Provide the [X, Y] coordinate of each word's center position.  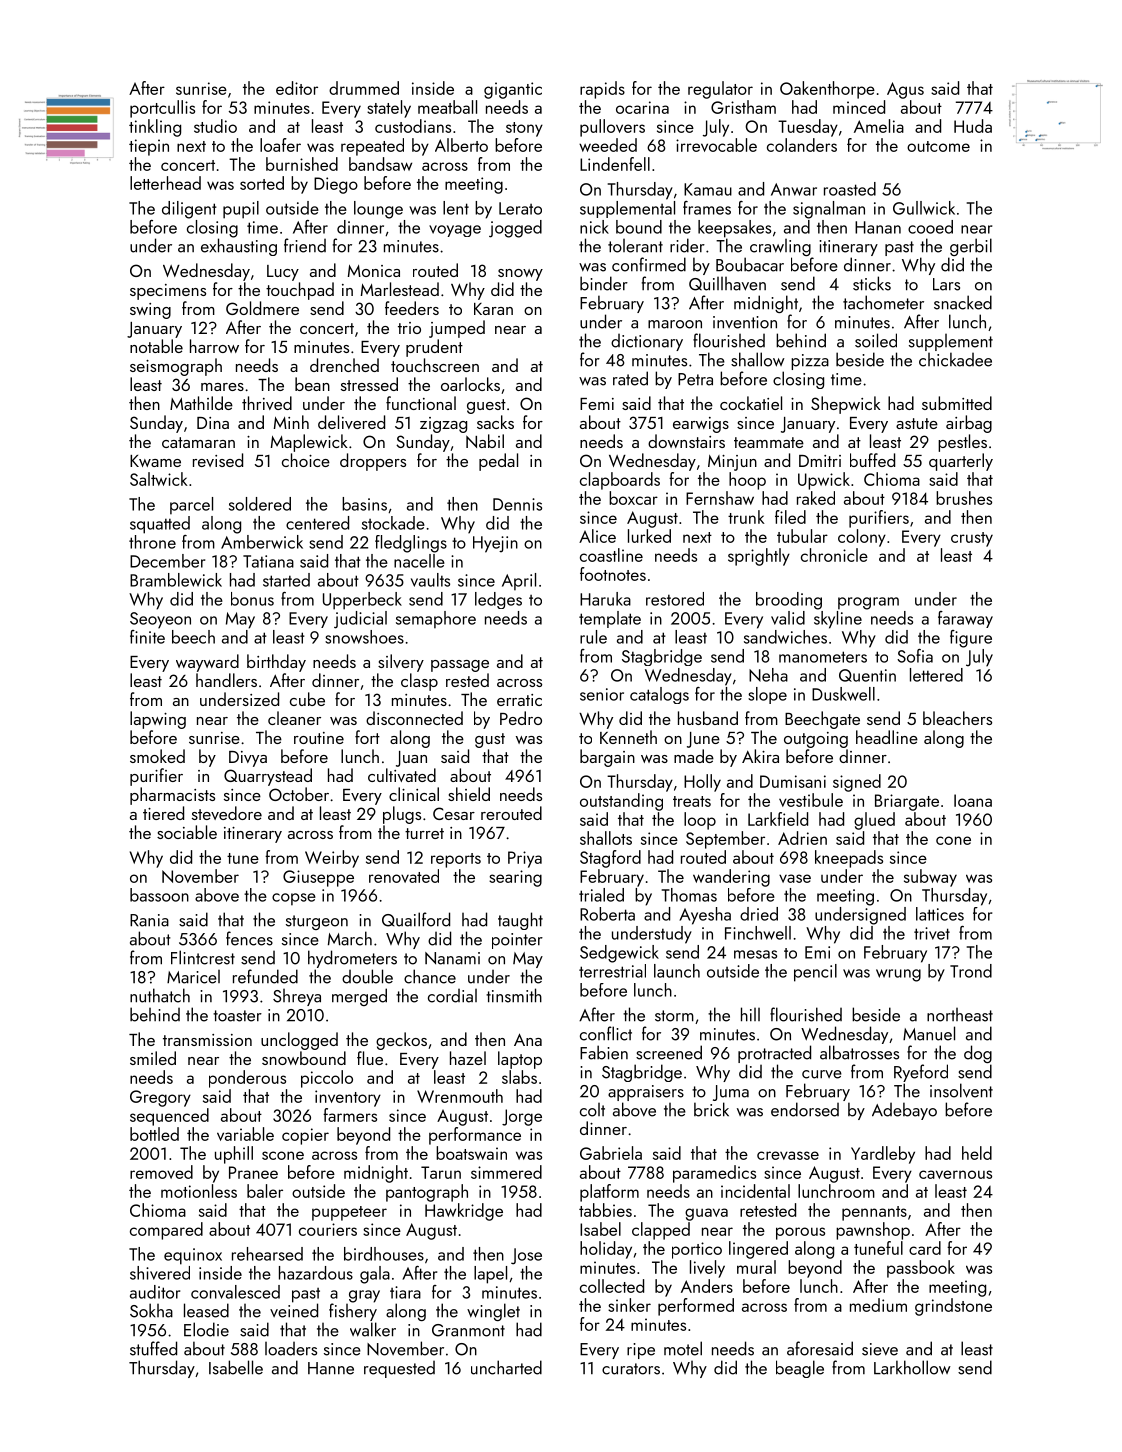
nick [594, 227]
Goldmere [262, 308]
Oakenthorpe [827, 90]
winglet [493, 1312]
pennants [874, 1213]
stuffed [153, 1348]
